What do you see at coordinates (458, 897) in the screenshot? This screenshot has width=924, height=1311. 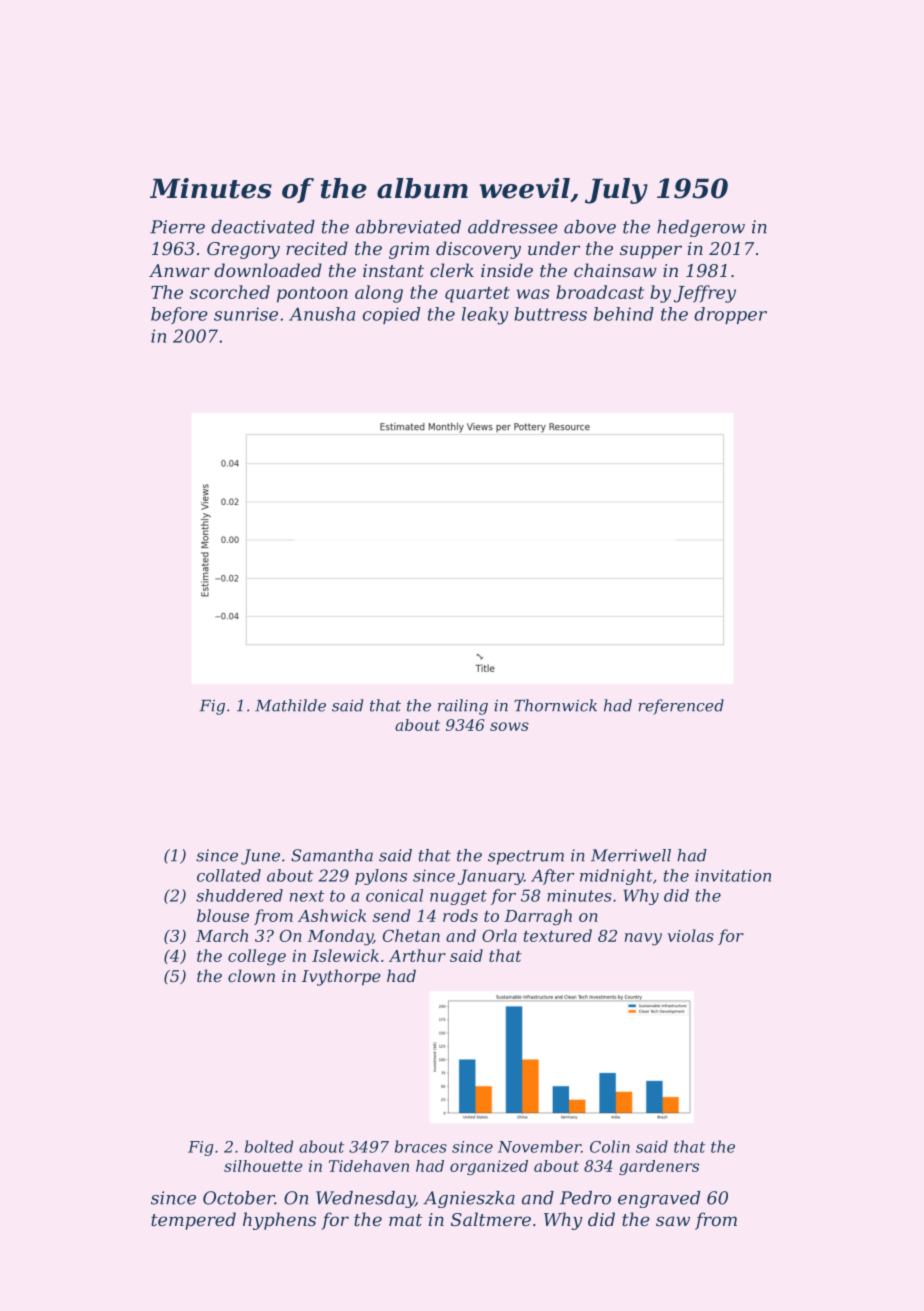 I see `nugget` at bounding box center [458, 897].
